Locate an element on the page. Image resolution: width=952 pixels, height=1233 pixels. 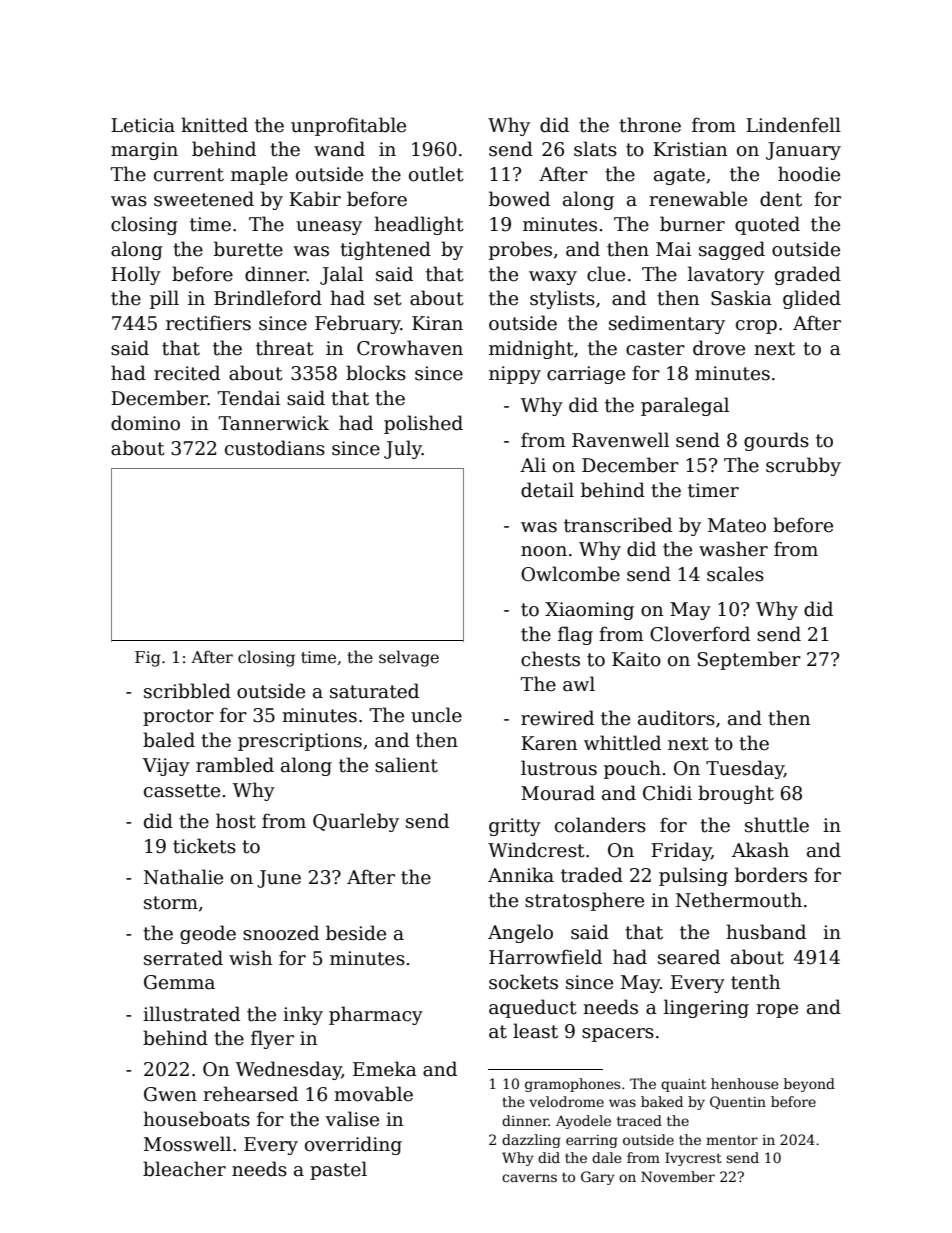
custodians is located at coordinates (275, 448).
